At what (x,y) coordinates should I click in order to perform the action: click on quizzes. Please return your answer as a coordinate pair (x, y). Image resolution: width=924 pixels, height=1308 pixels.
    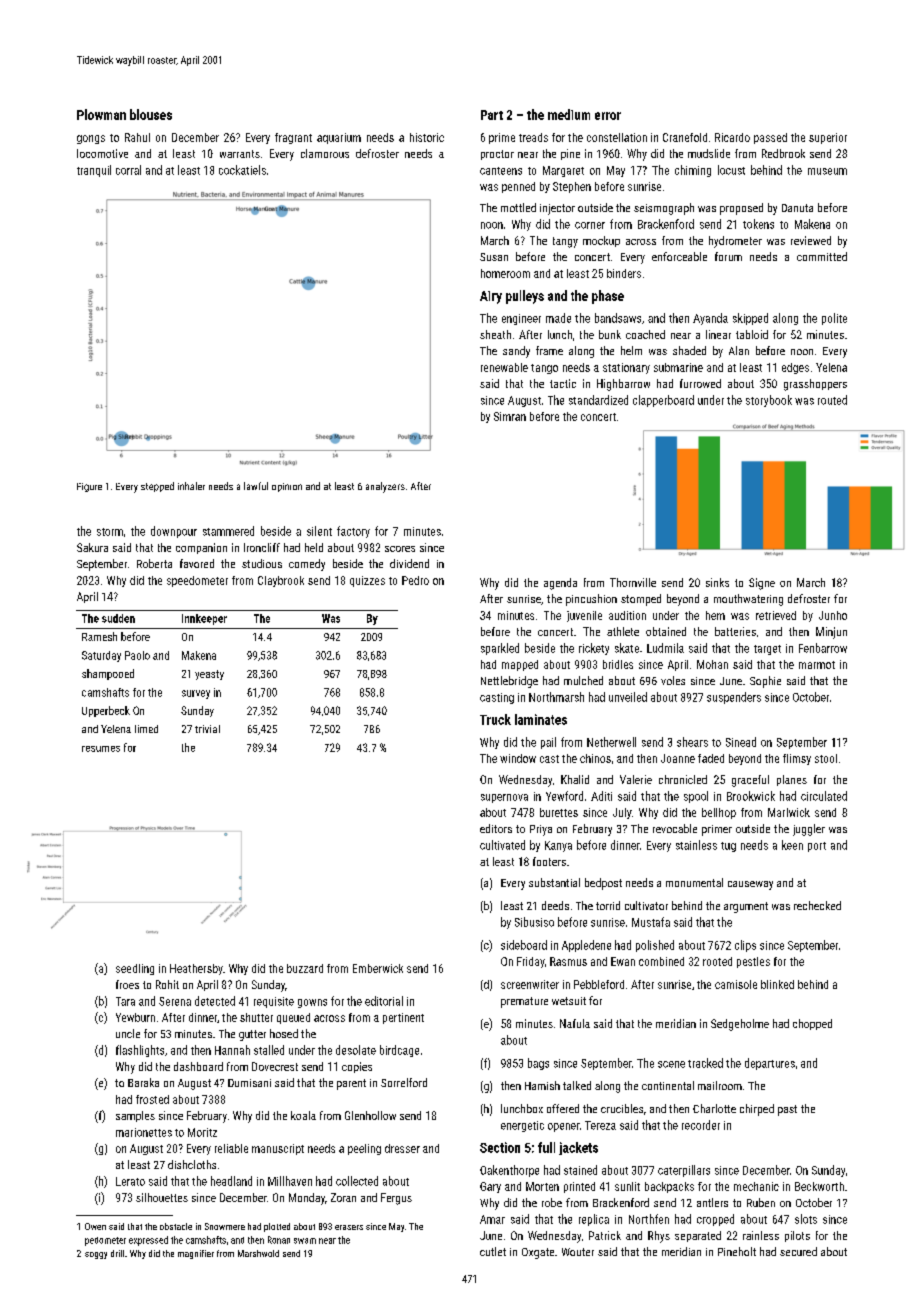
    Looking at the image, I should click on (367, 581).
